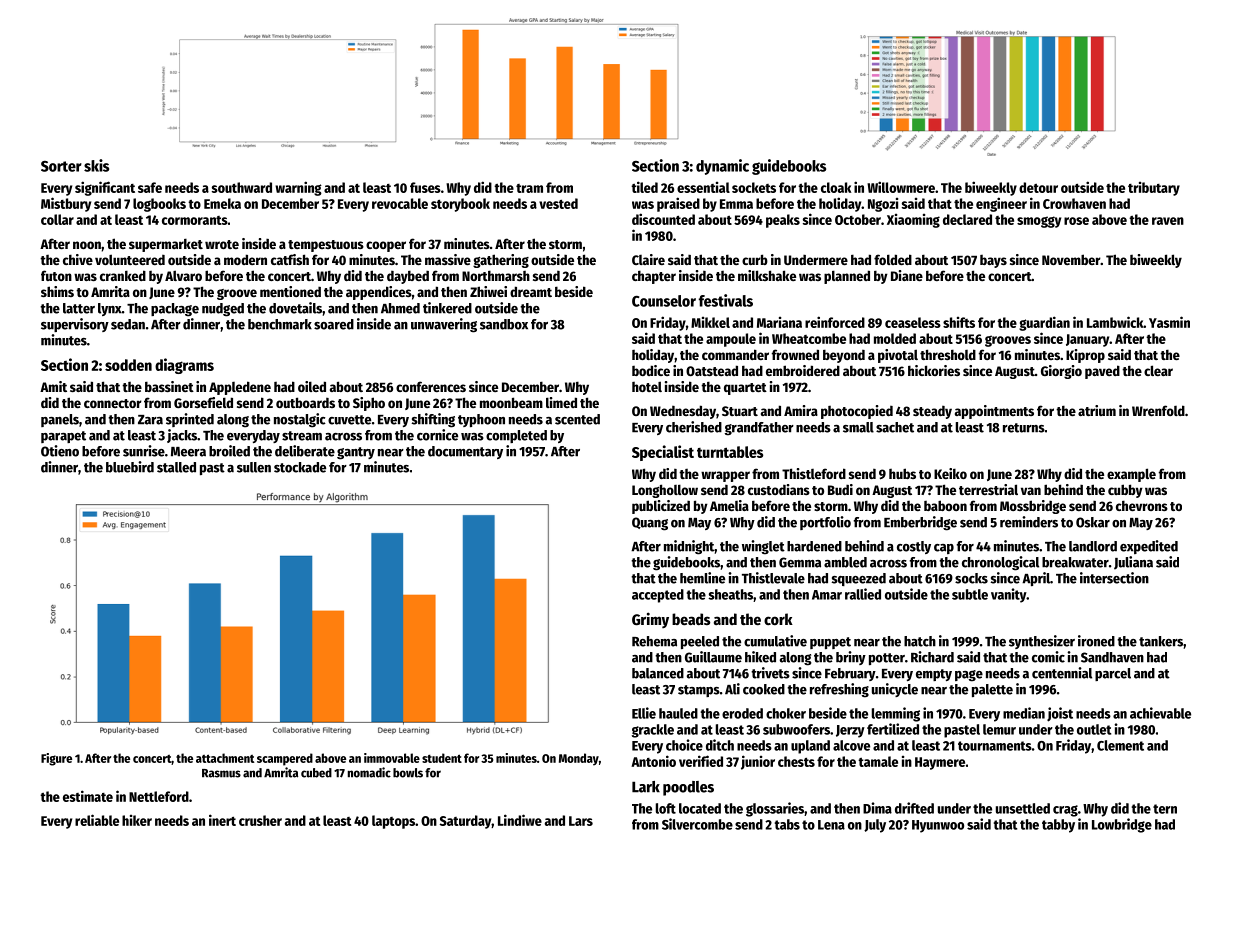  I want to click on Silvercombe, so click(697, 824).
